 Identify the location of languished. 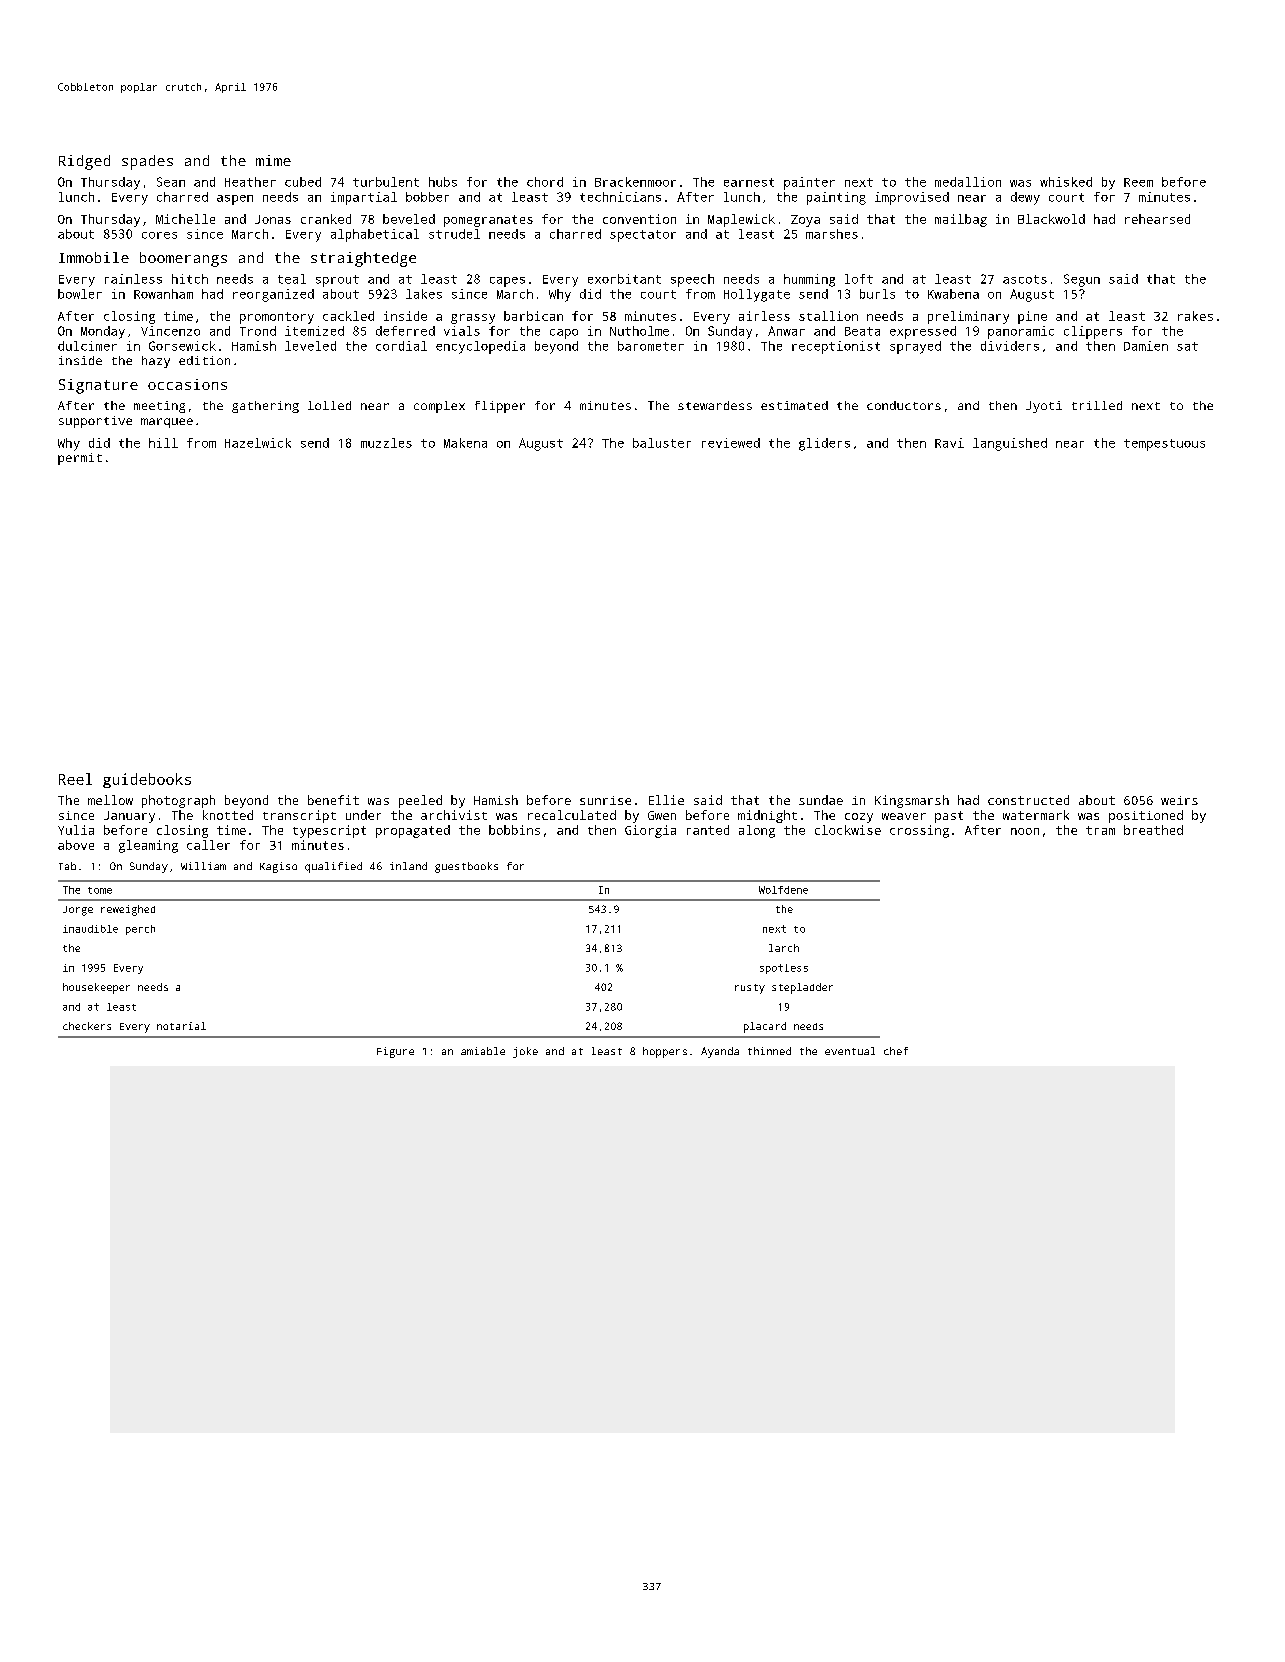
(1010, 444).
